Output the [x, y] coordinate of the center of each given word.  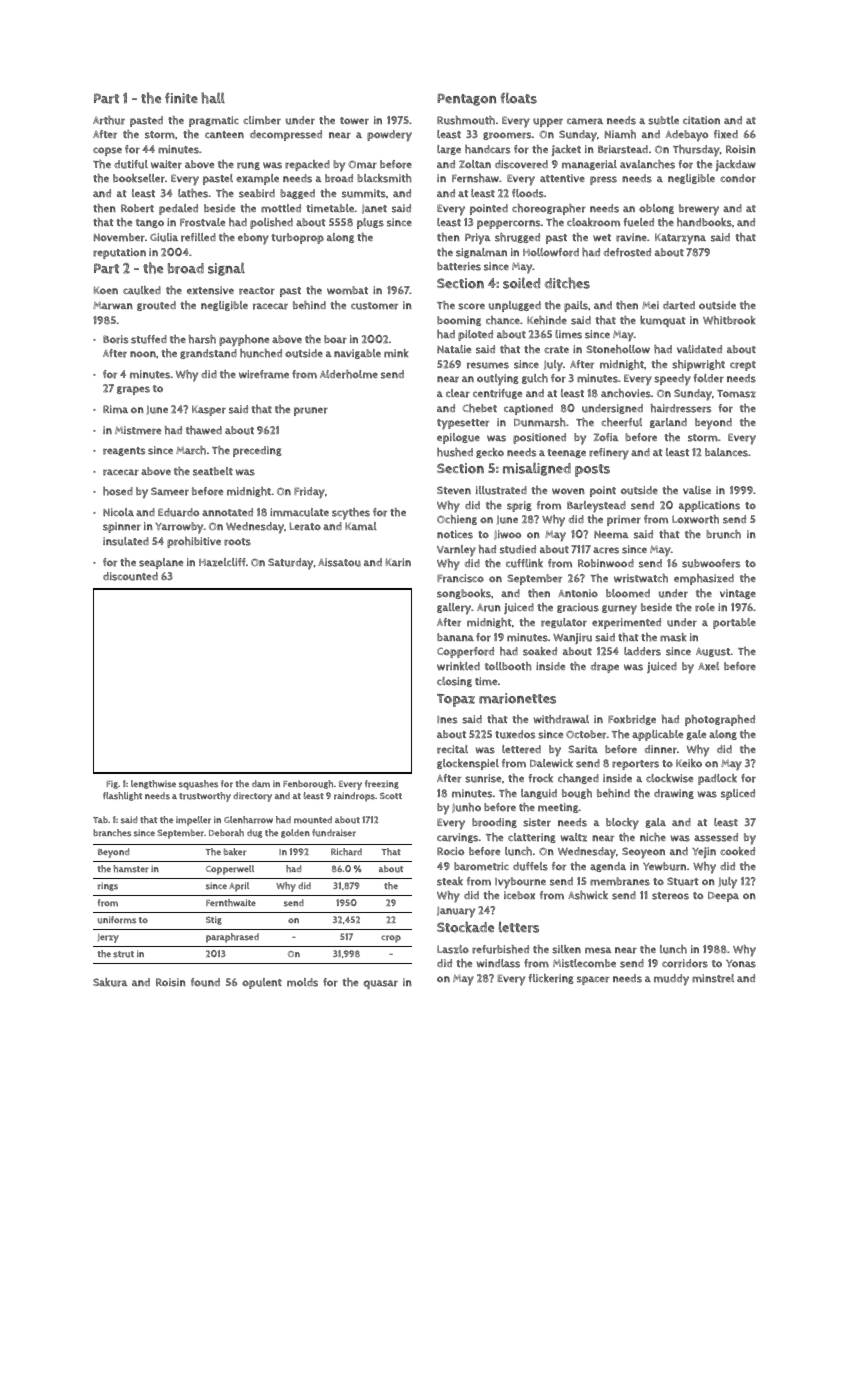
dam [261, 783]
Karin [398, 562]
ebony [253, 239]
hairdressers [681, 408]
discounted [130, 576]
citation [701, 120]
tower [354, 121]
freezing [382, 784]
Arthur [109, 120]
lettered [521, 749]
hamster [131, 869]
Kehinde [547, 320]
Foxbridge [632, 720]
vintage [738, 594]
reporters [635, 765]
